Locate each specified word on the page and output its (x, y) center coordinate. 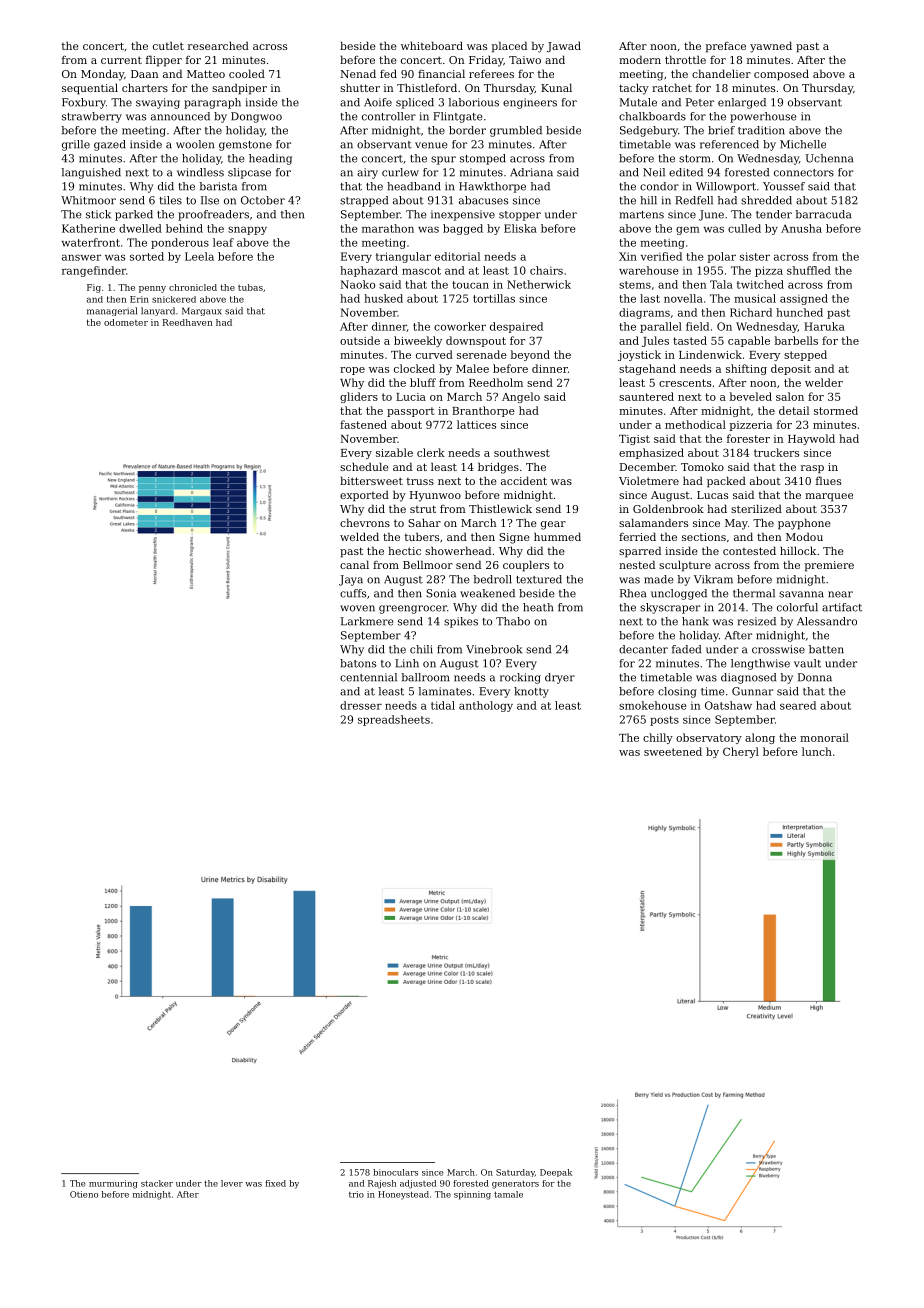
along (760, 738)
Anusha (801, 228)
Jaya (351, 580)
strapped (364, 201)
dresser (361, 705)
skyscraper (670, 608)
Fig (94, 288)
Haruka (824, 326)
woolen (195, 144)
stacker (157, 1183)
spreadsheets (394, 720)
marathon (388, 228)
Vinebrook (494, 649)
